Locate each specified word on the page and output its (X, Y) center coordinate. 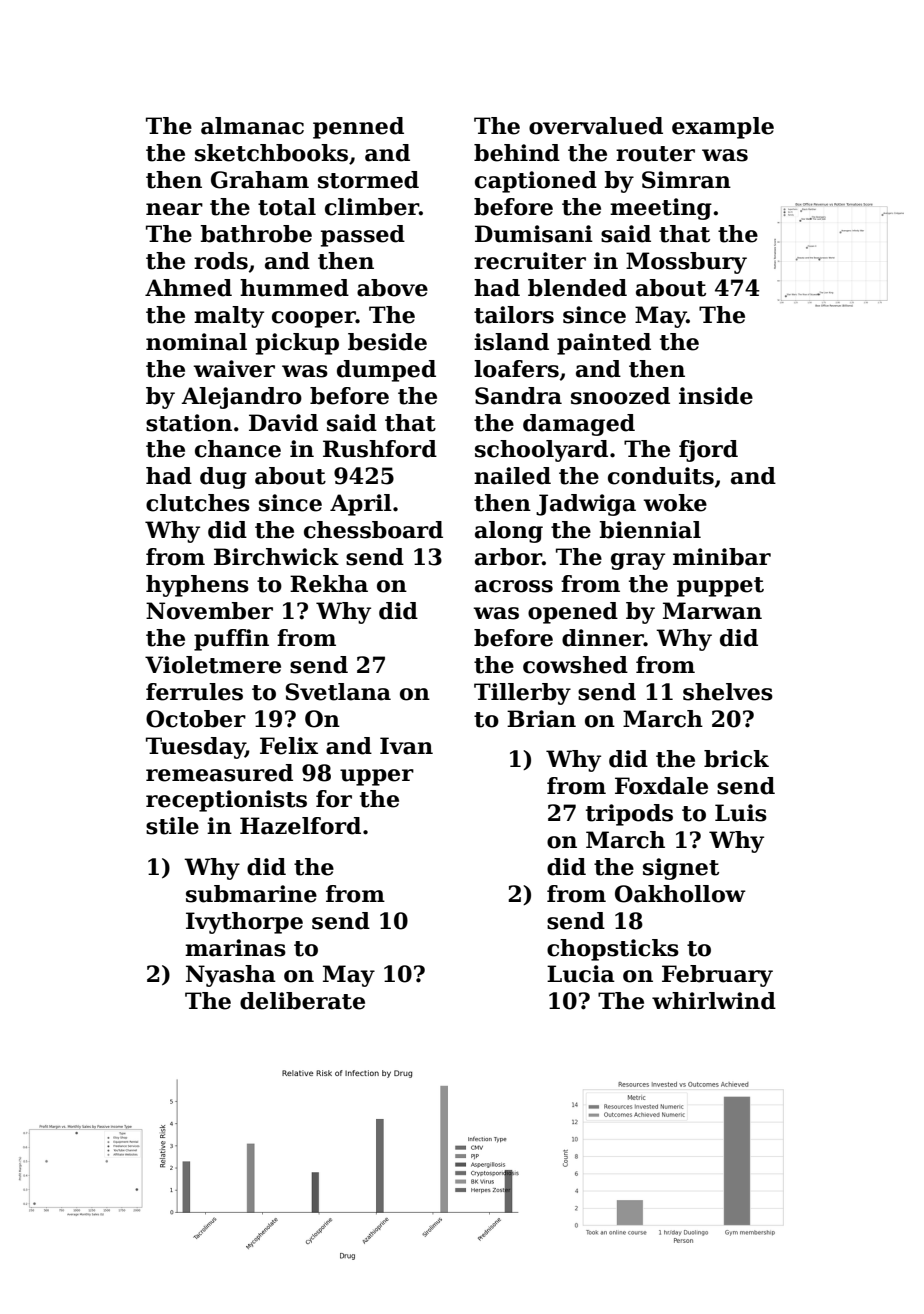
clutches (198, 503)
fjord (708, 451)
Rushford (380, 449)
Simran (686, 180)
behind (517, 153)
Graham (260, 180)
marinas (235, 948)
